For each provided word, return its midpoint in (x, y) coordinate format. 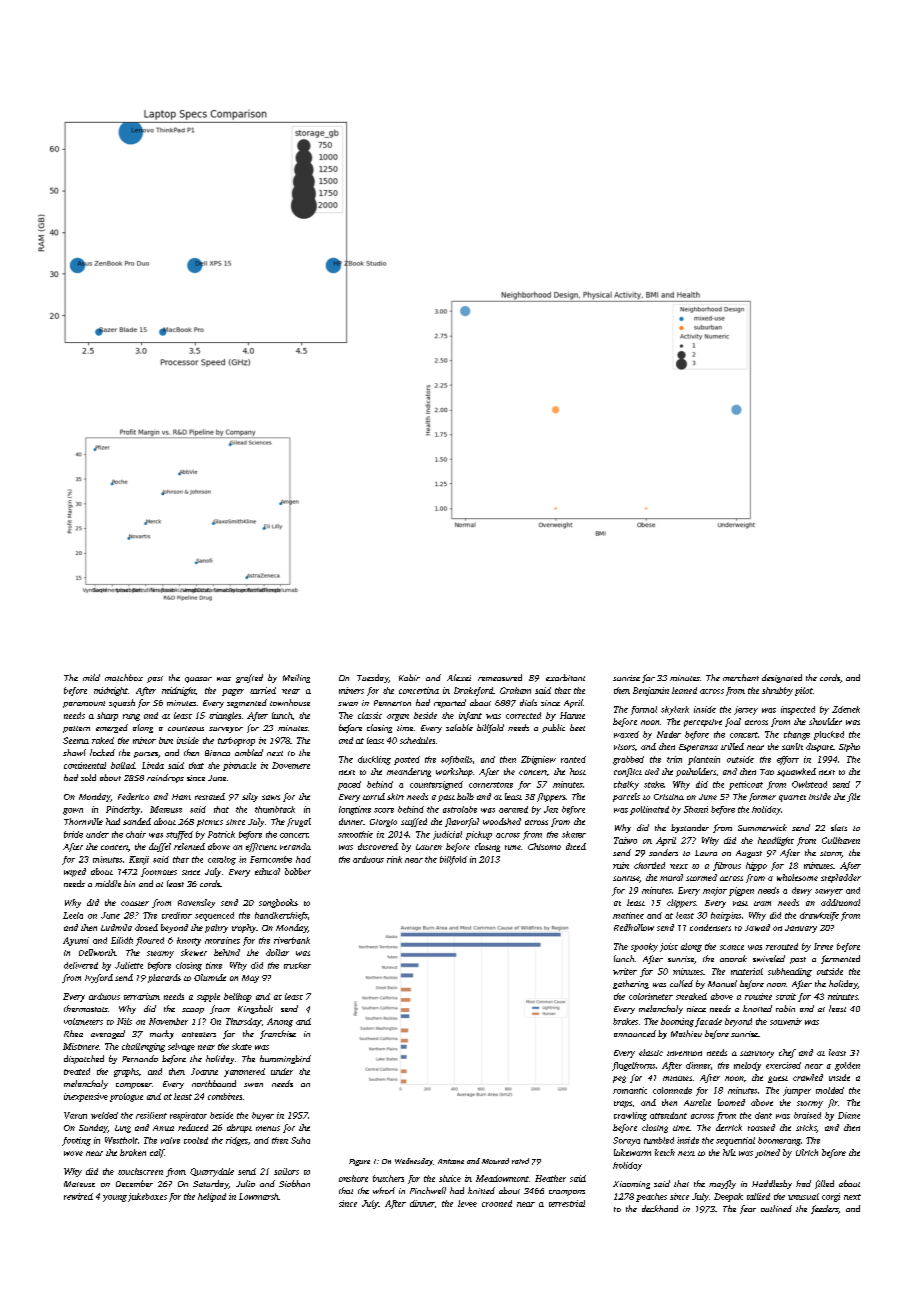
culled (681, 983)
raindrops (165, 778)
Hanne (572, 715)
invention (684, 1053)
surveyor (226, 730)
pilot (804, 691)
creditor (177, 915)
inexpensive (86, 1097)
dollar (277, 952)
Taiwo (625, 840)
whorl (384, 1190)
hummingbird (285, 1059)
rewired (78, 1196)
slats (839, 827)
